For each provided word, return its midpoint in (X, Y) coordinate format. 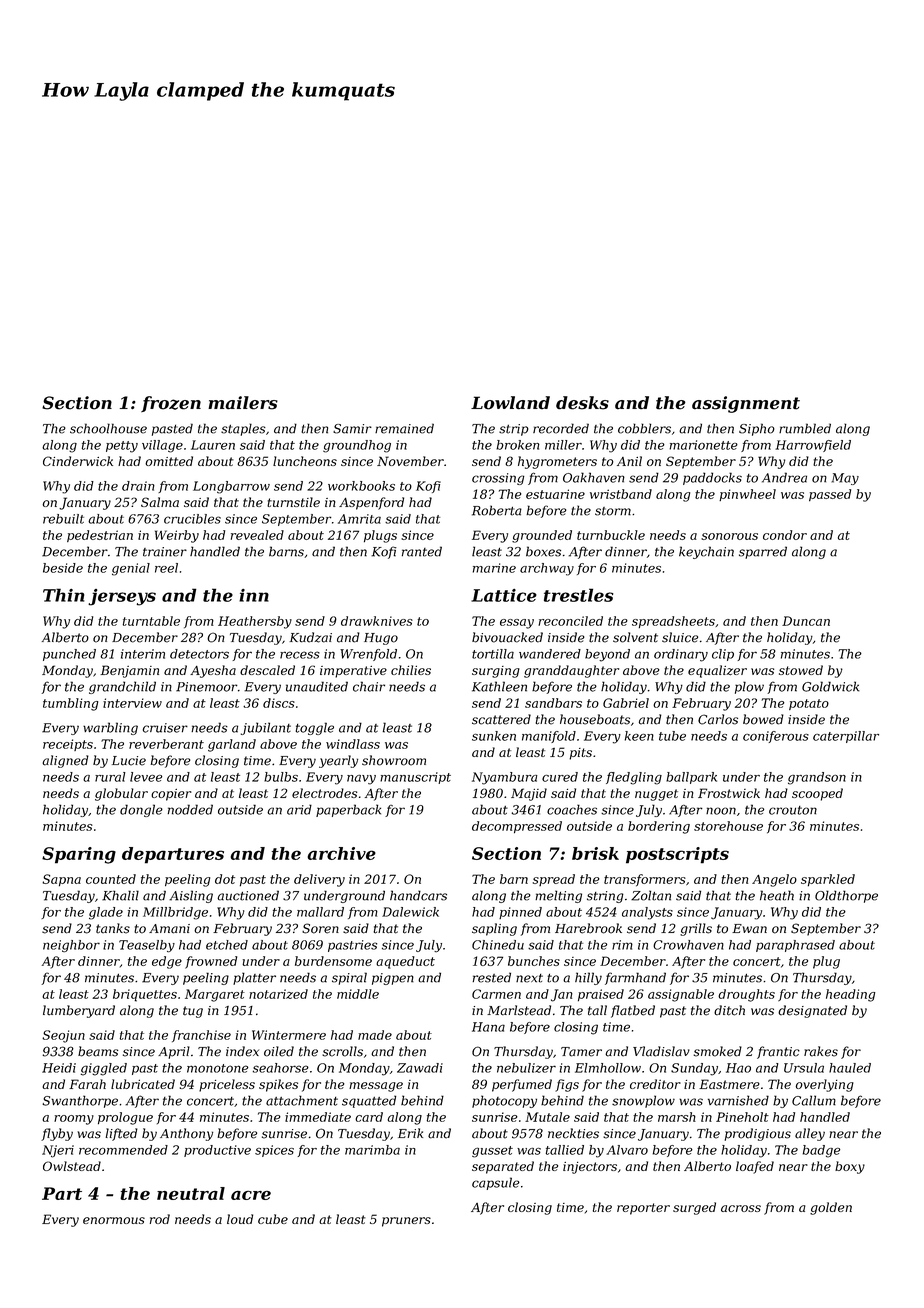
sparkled (828, 880)
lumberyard (79, 1011)
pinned (520, 913)
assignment (746, 404)
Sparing (79, 855)
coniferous (776, 737)
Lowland (510, 403)
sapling (494, 929)
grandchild (122, 687)
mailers (243, 403)
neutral (191, 1193)
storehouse (728, 826)
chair (369, 686)
